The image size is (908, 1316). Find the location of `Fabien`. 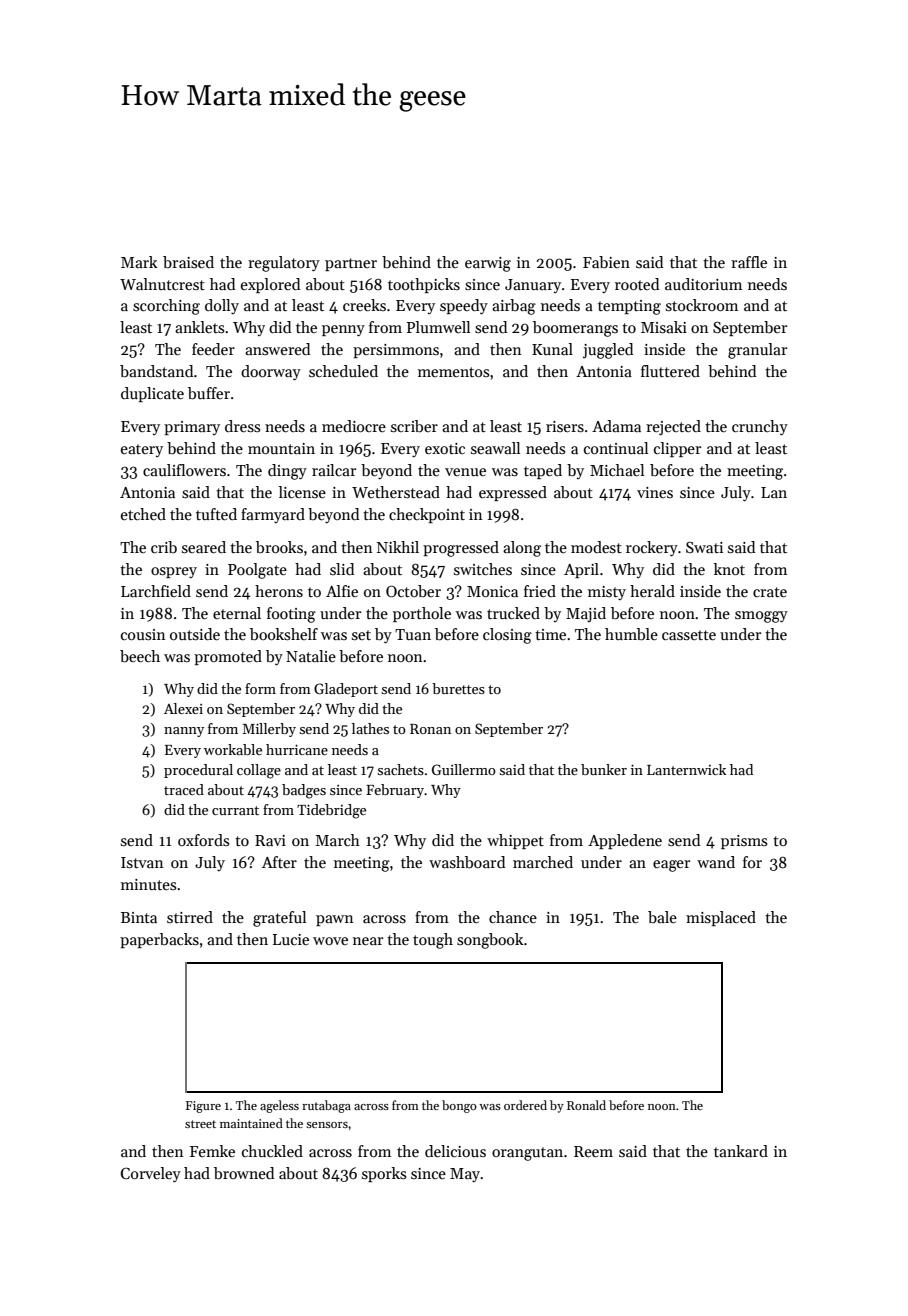

Fabien is located at coordinates (606, 262).
